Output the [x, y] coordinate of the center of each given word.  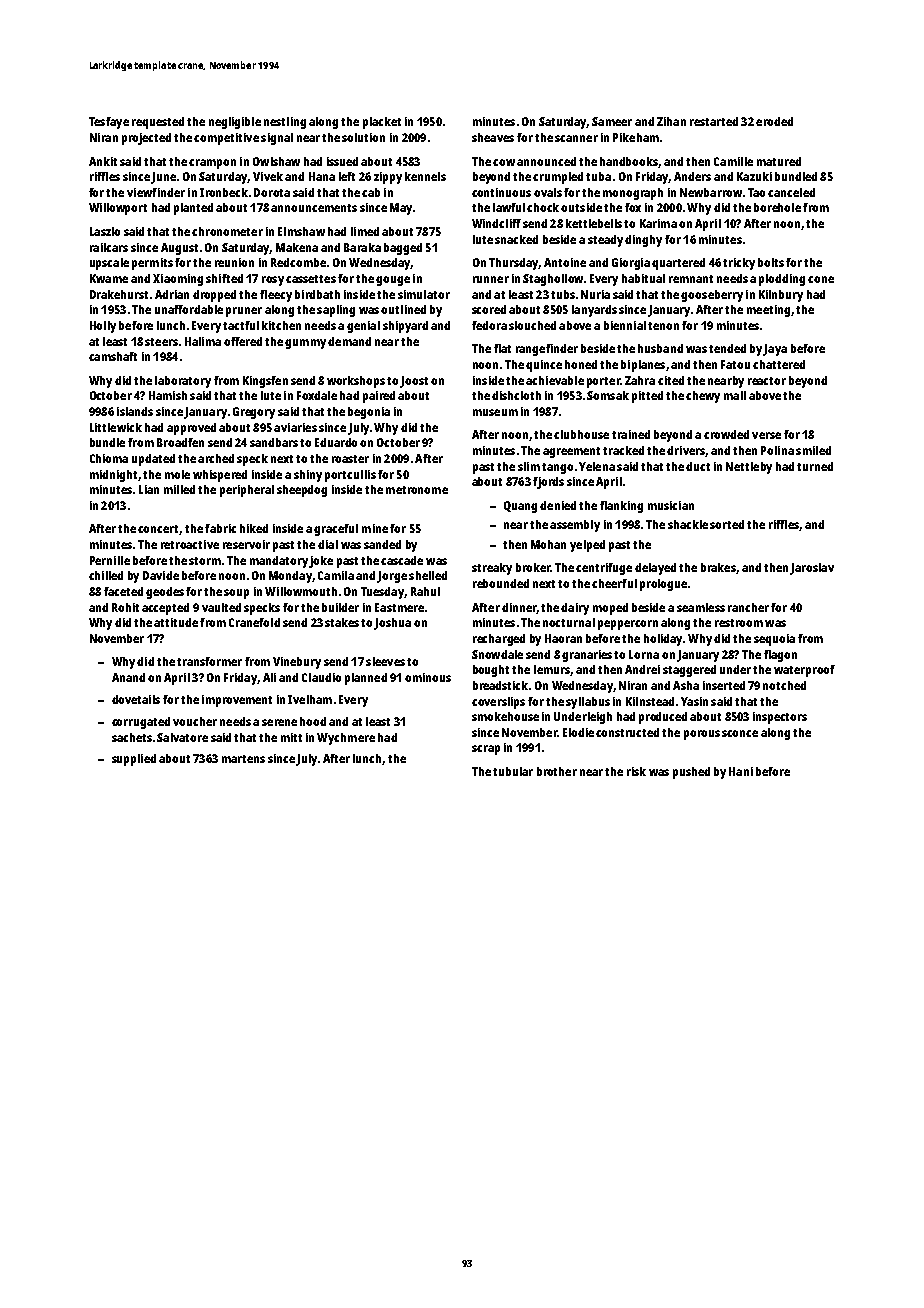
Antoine [565, 262]
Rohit [125, 607]
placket [382, 123]
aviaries [295, 427]
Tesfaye [109, 123]
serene [279, 722]
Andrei [642, 669]
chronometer [227, 231]
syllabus [588, 703]
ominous [428, 677]
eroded [774, 121]
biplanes [643, 366]
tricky [739, 264]
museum [495, 412]
